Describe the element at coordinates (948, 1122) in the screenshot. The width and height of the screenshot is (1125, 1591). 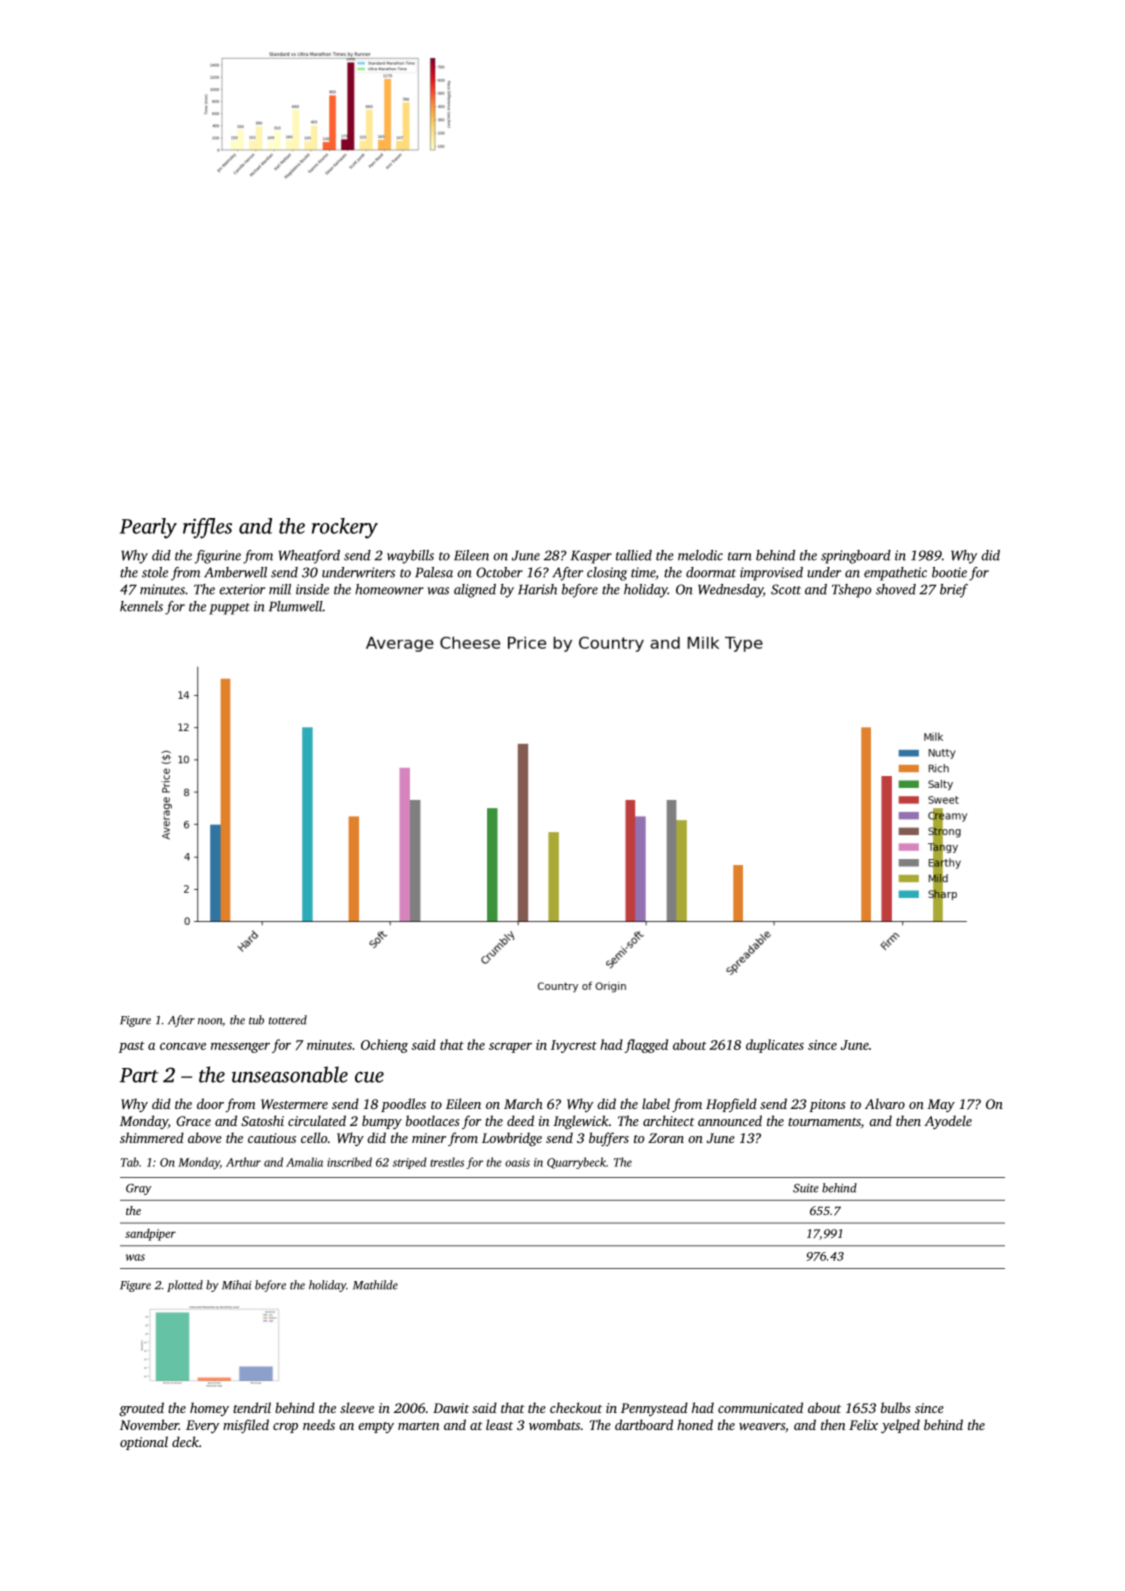
I see `Ayodele` at that location.
